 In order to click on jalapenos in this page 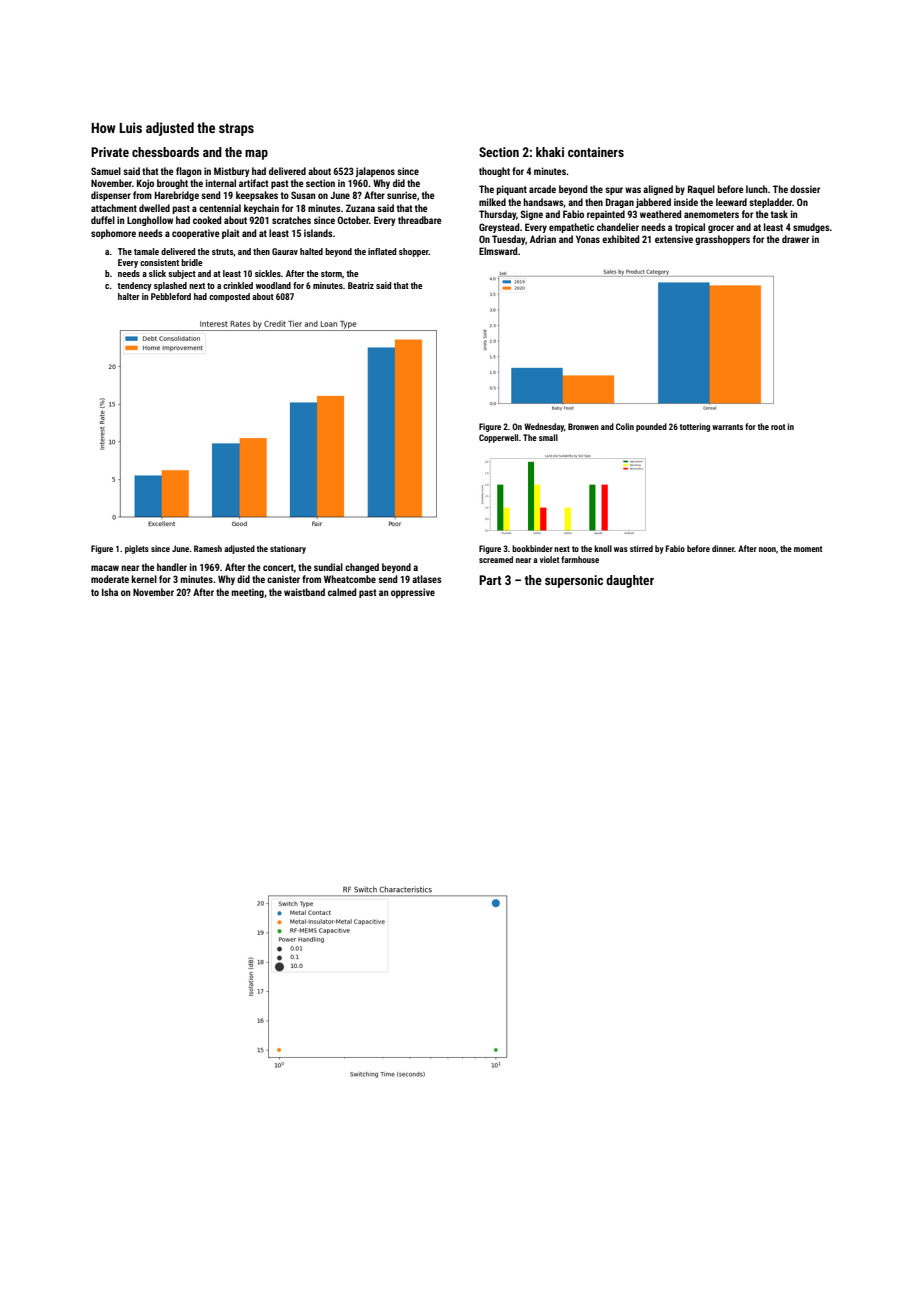, I will do `click(375, 172)`.
